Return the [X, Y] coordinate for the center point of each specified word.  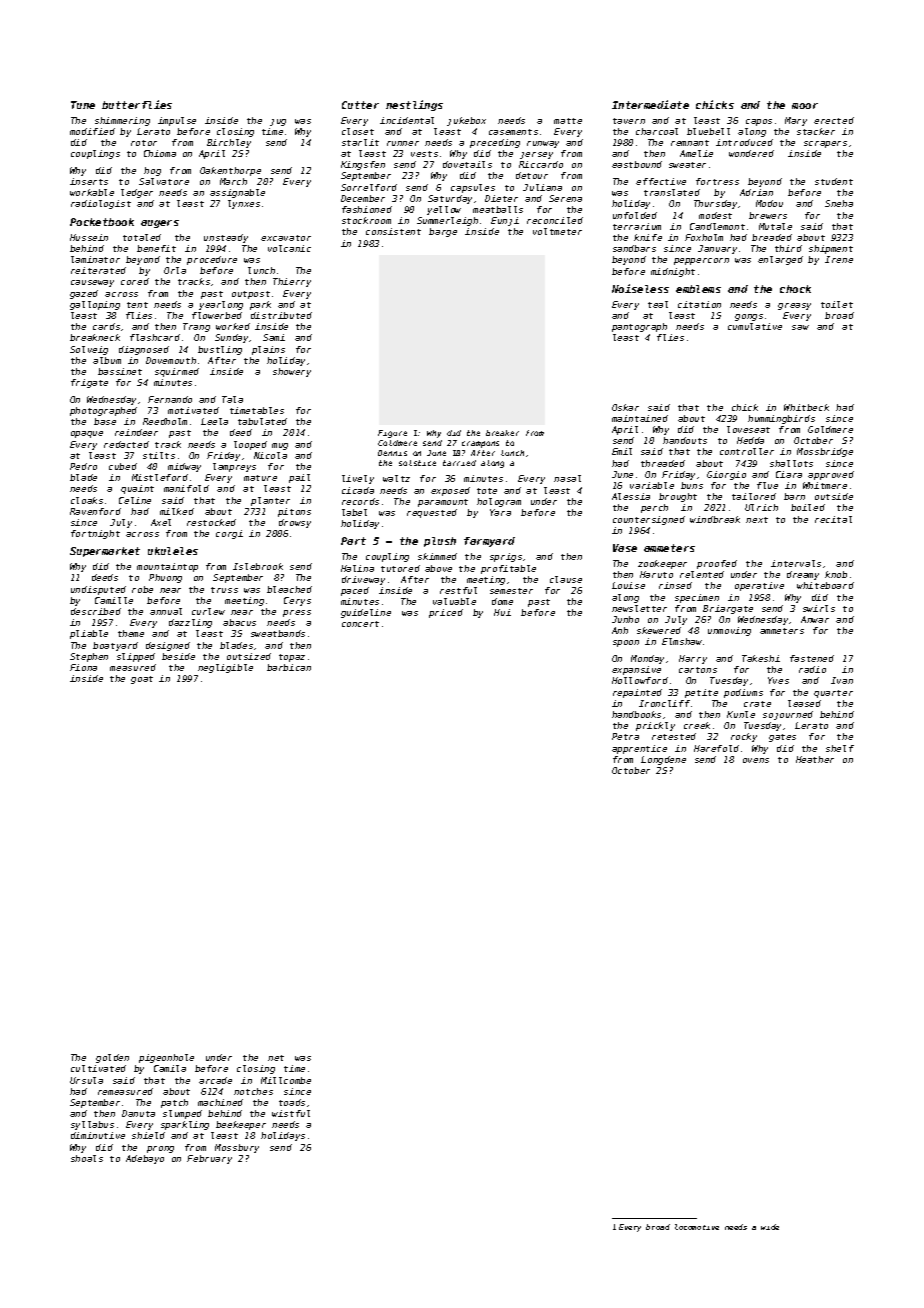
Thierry [292, 282]
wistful [291, 1113]
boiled [808, 507]
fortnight [95, 534]
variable [652, 485]
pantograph [639, 327]
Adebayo [145, 1159]
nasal [567, 478]
